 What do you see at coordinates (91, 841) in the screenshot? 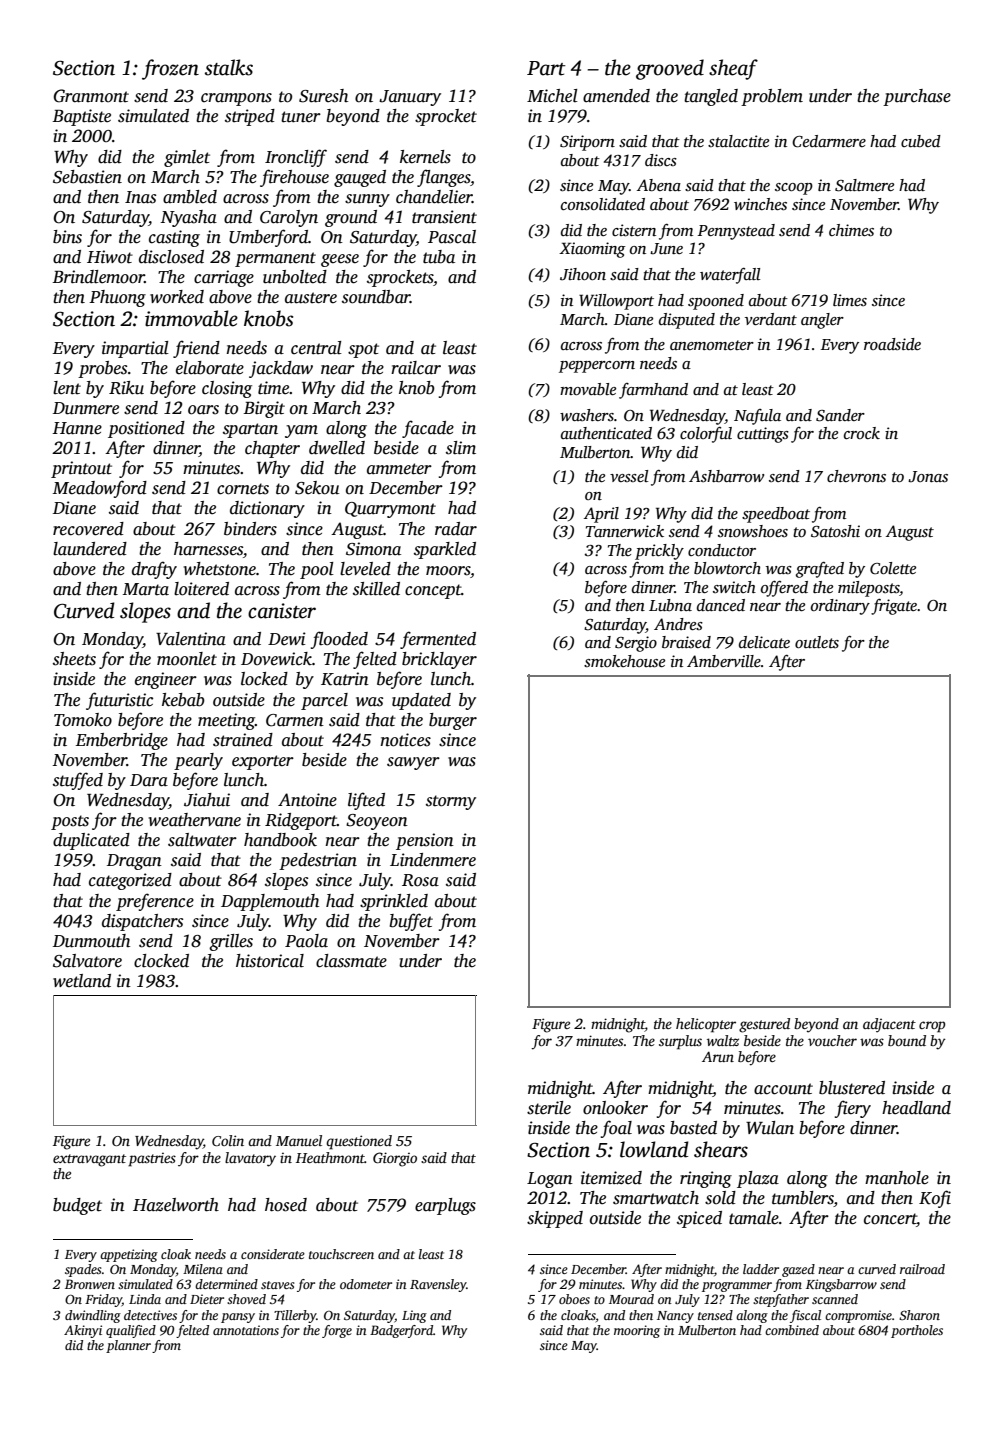
I see `duplicated` at bounding box center [91, 841].
